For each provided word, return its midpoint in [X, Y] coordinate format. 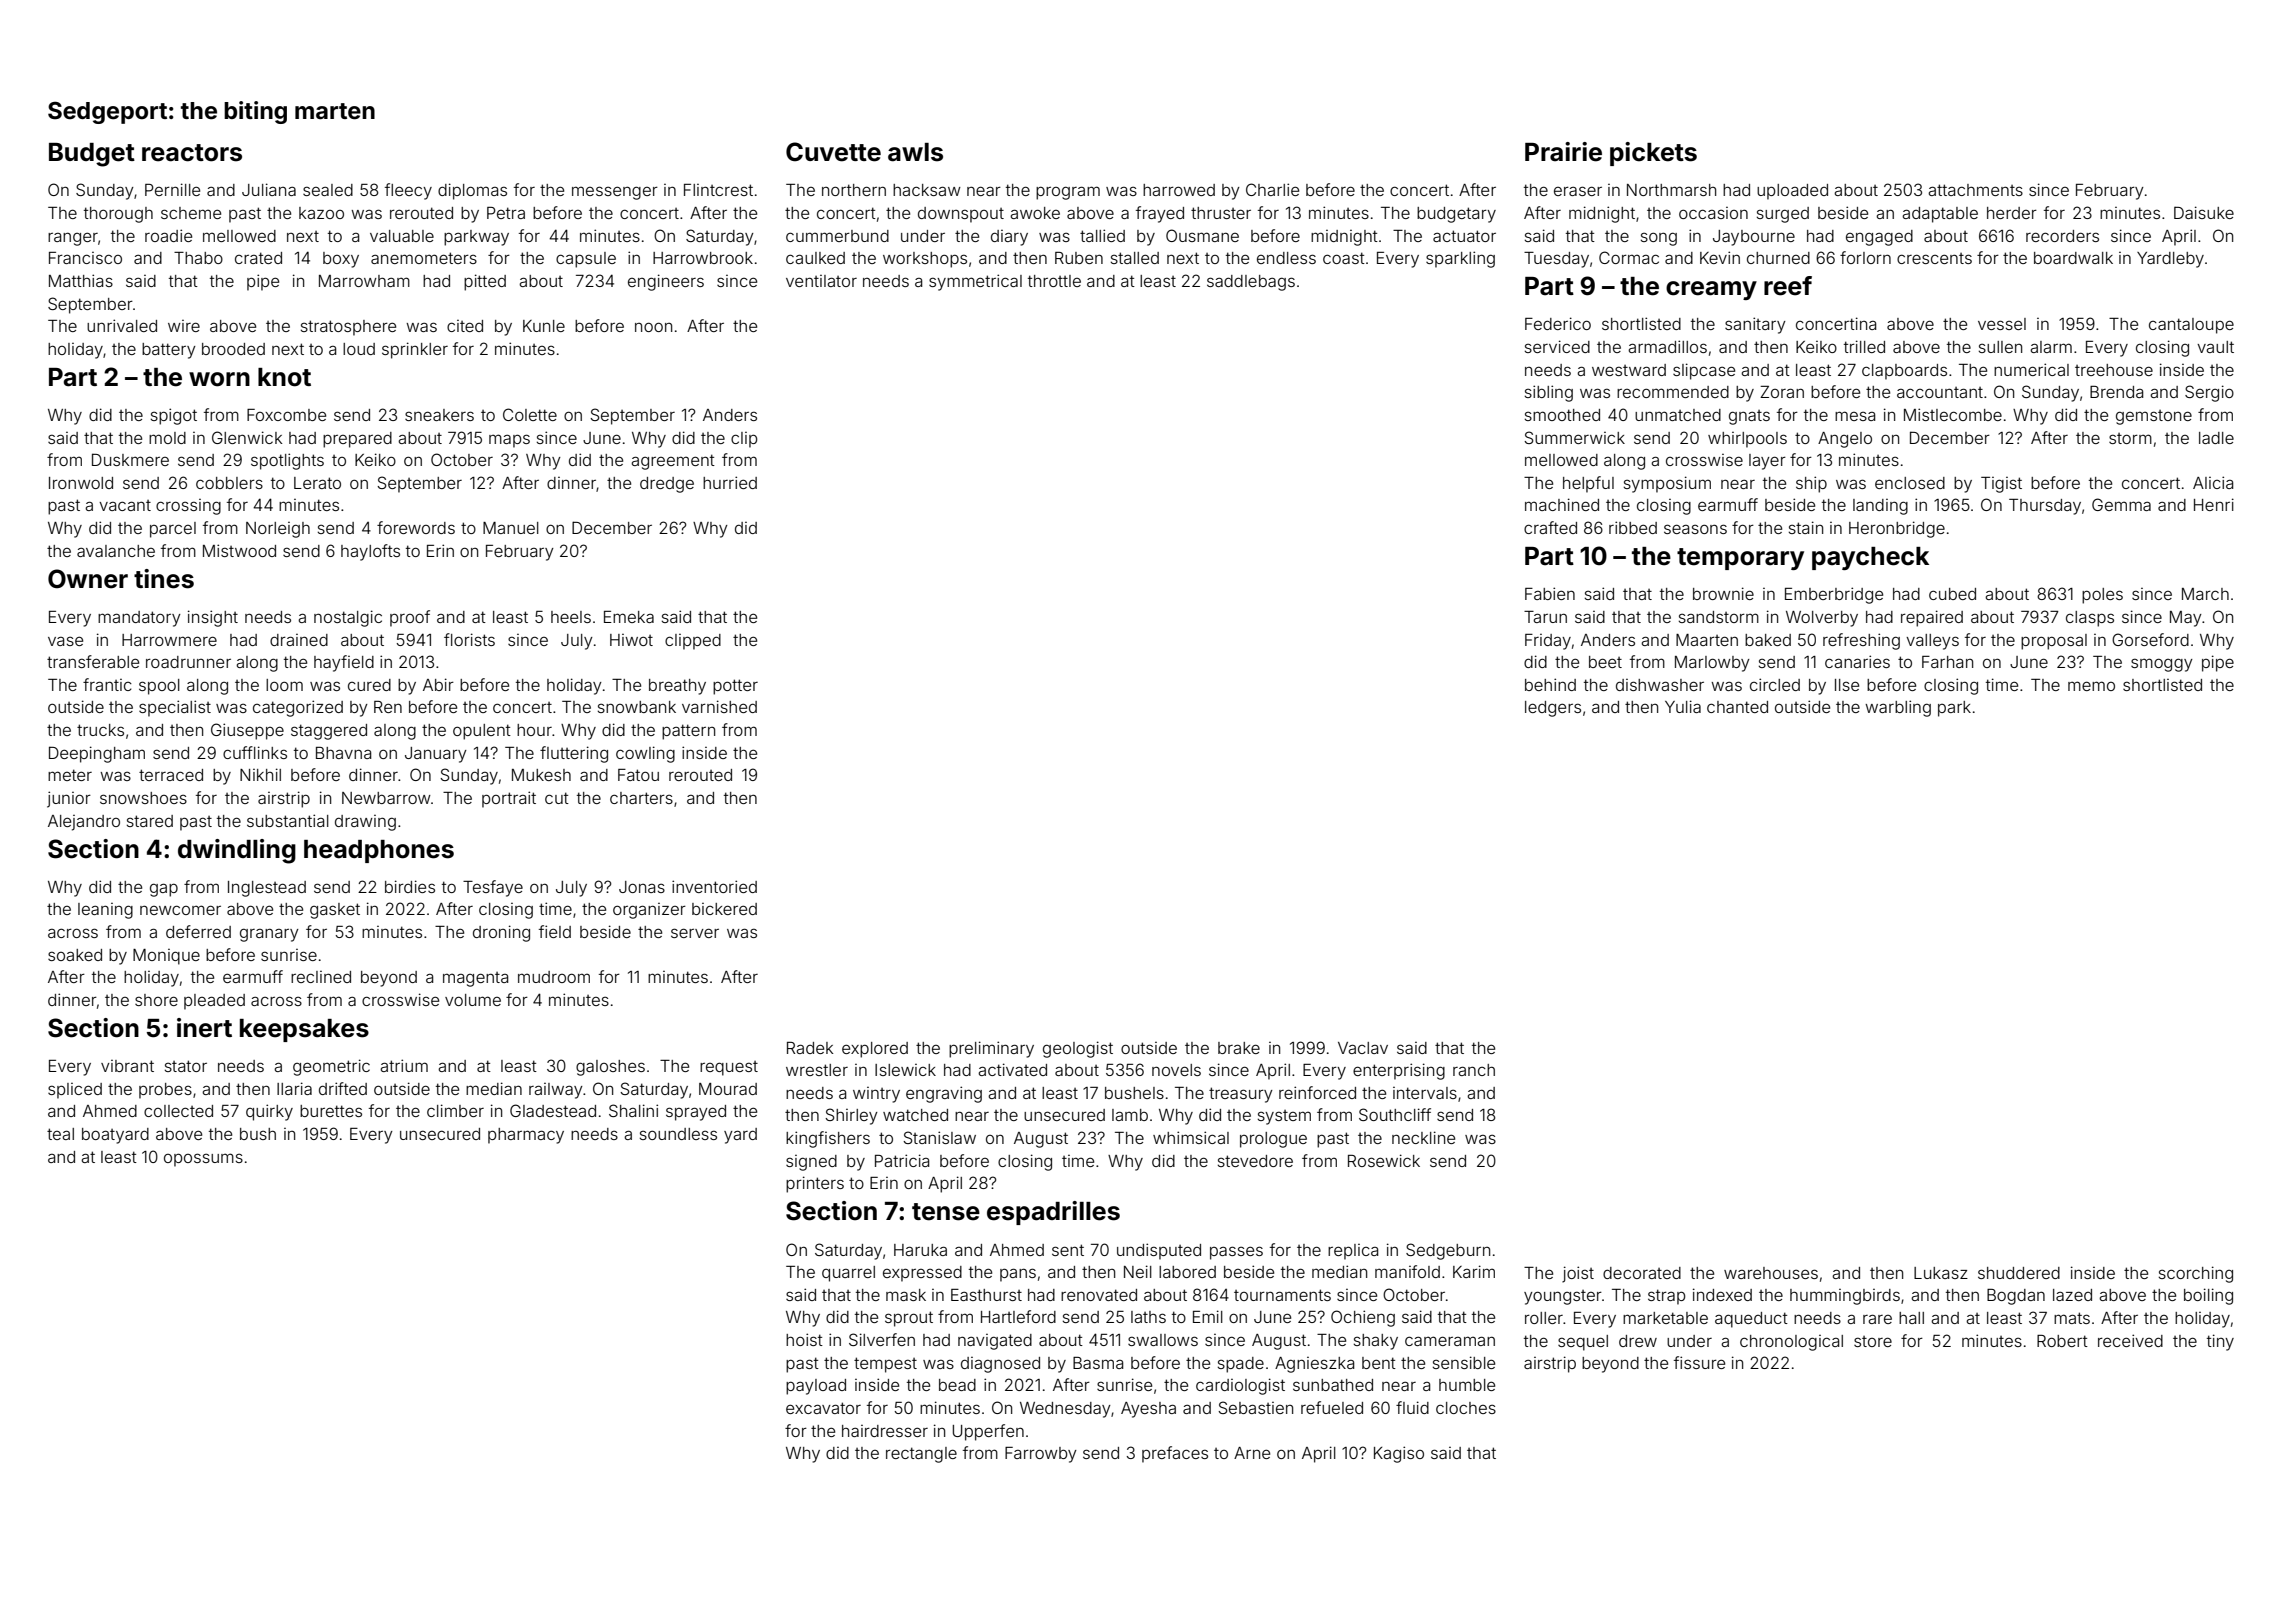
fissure [1699, 1362]
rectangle [921, 1455]
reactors [192, 153]
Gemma [2121, 504]
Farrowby [1041, 1455]
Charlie [1272, 189]
